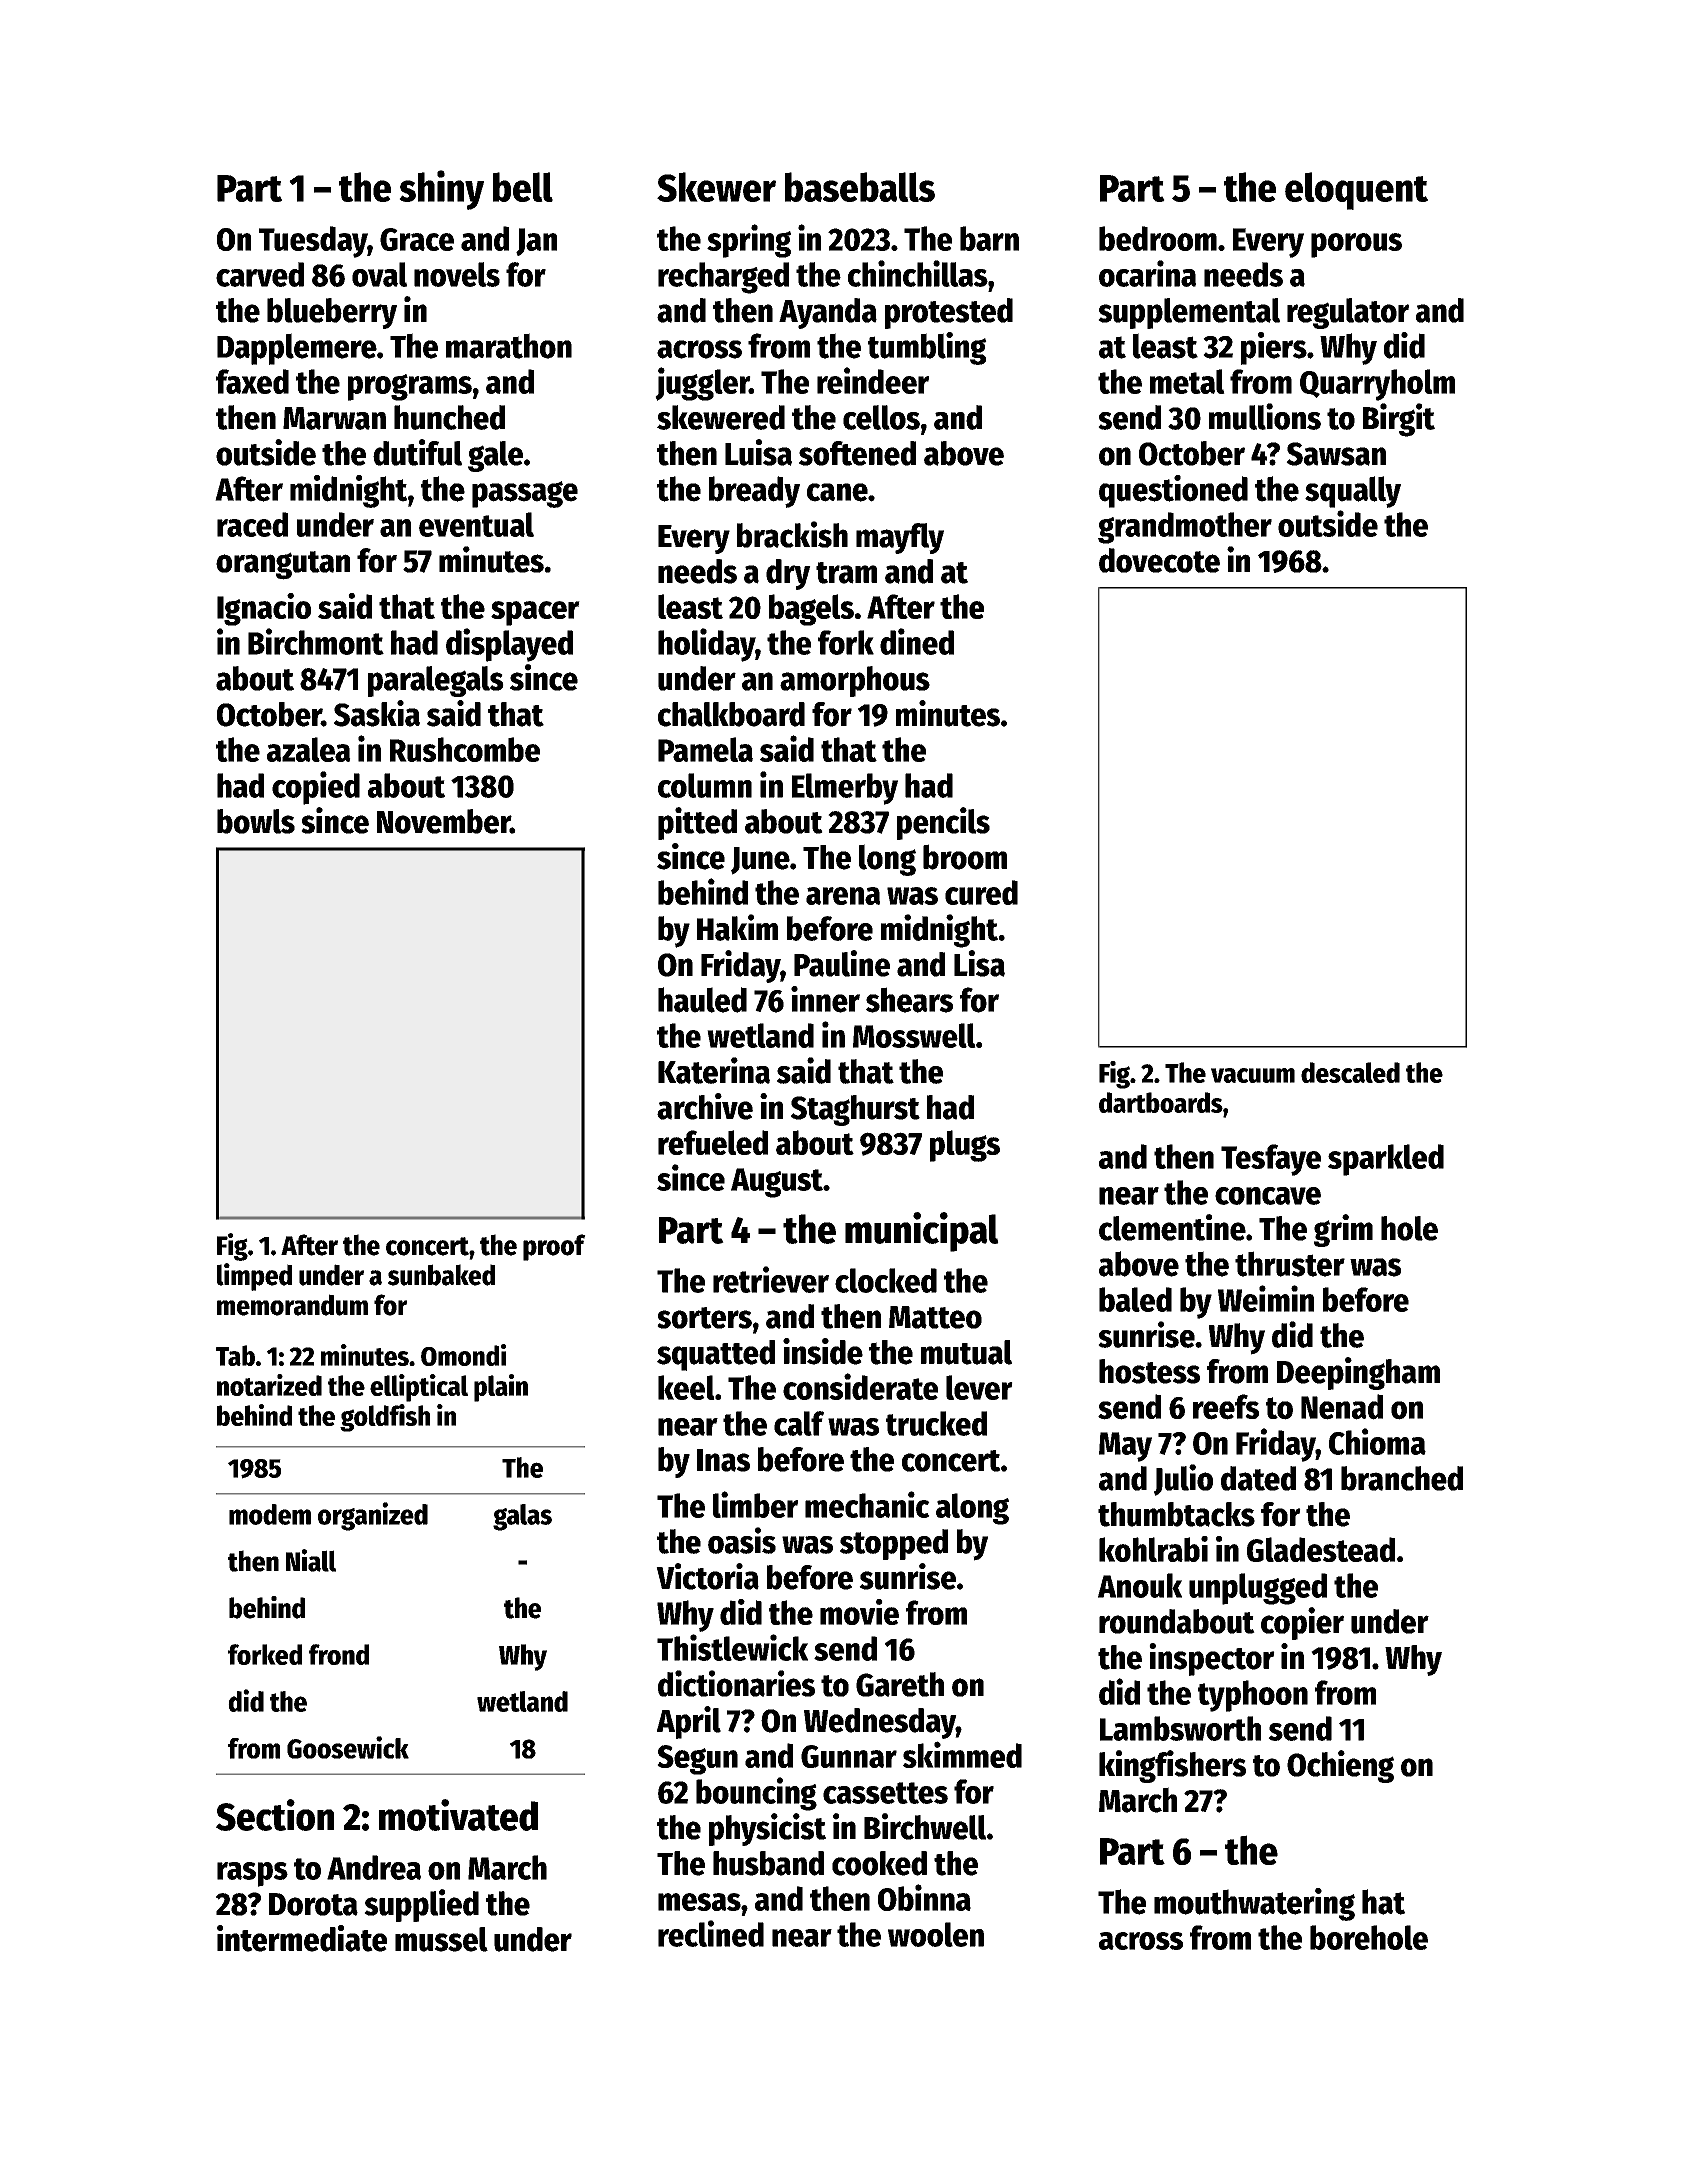 The width and height of the screenshot is (1683, 2178). Describe the element at coordinates (1254, 1904) in the screenshot. I see `mouthwatering` at that location.
